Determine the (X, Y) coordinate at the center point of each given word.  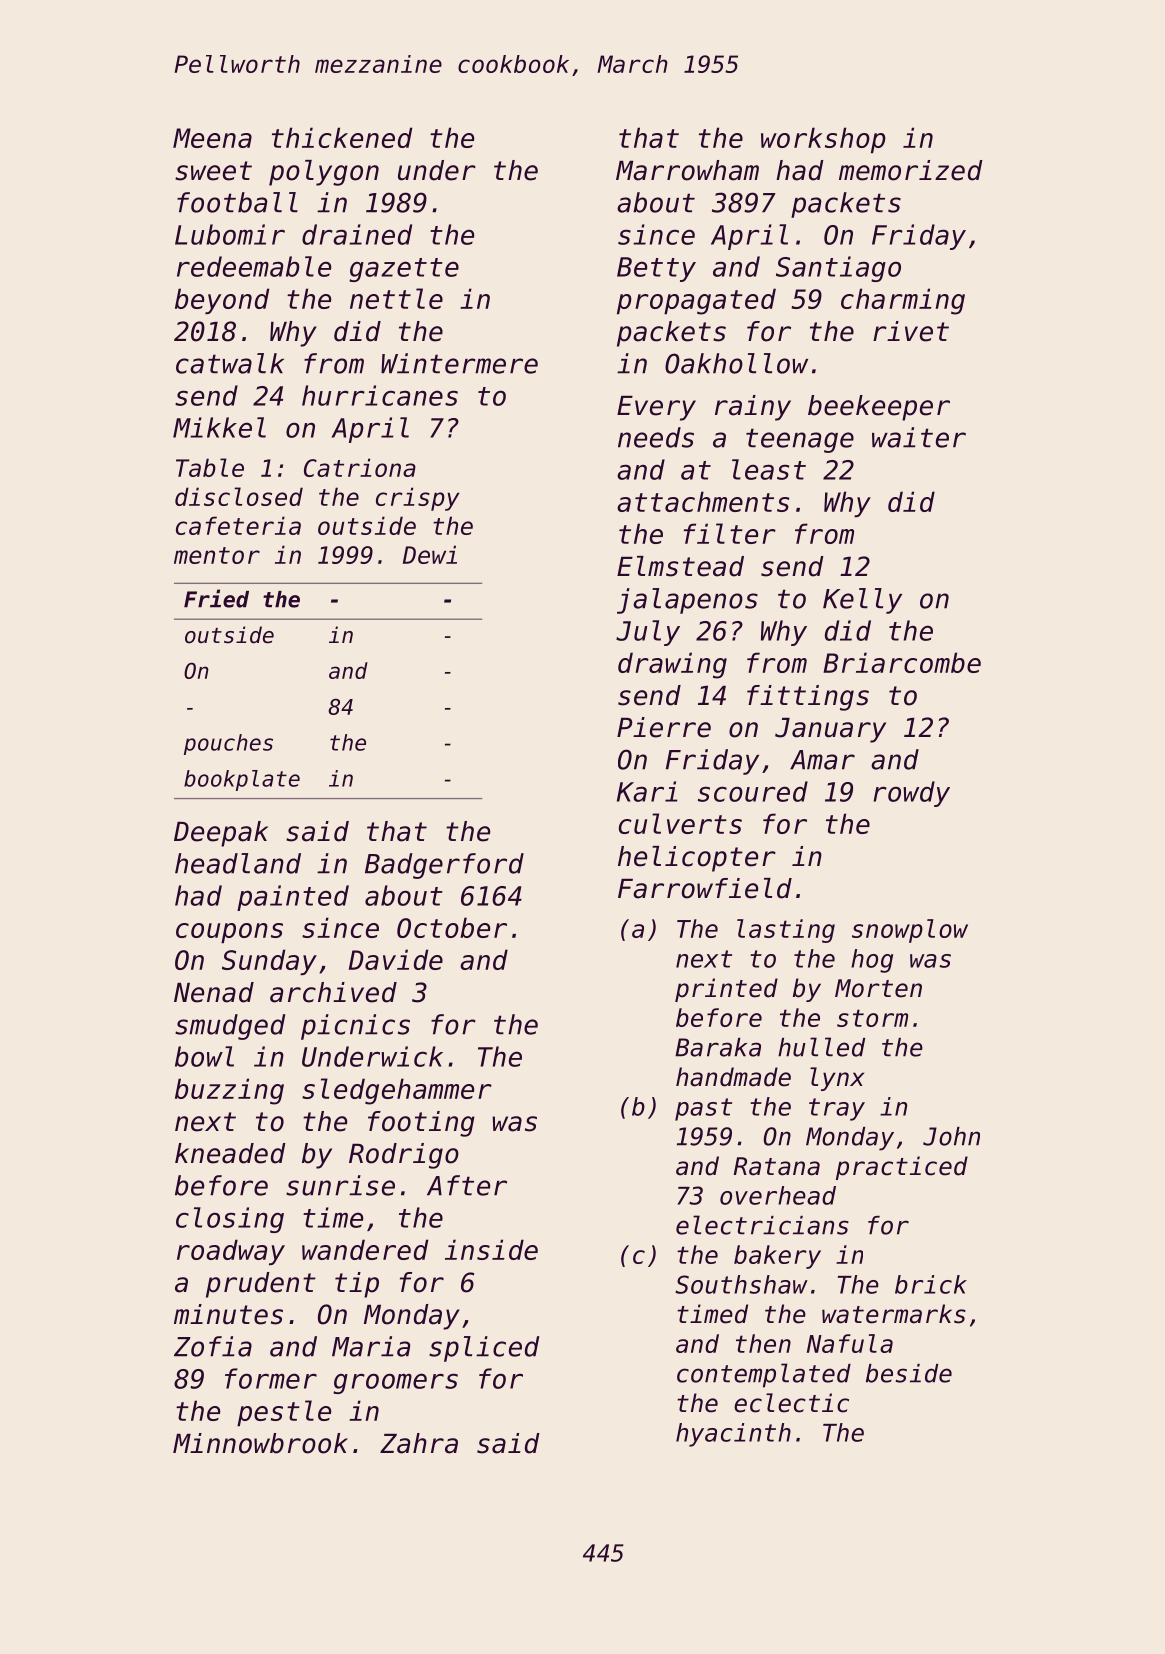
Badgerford (444, 866)
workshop (823, 140)
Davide (396, 959)
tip (357, 1285)
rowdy (911, 794)
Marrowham (687, 170)
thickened (342, 137)
